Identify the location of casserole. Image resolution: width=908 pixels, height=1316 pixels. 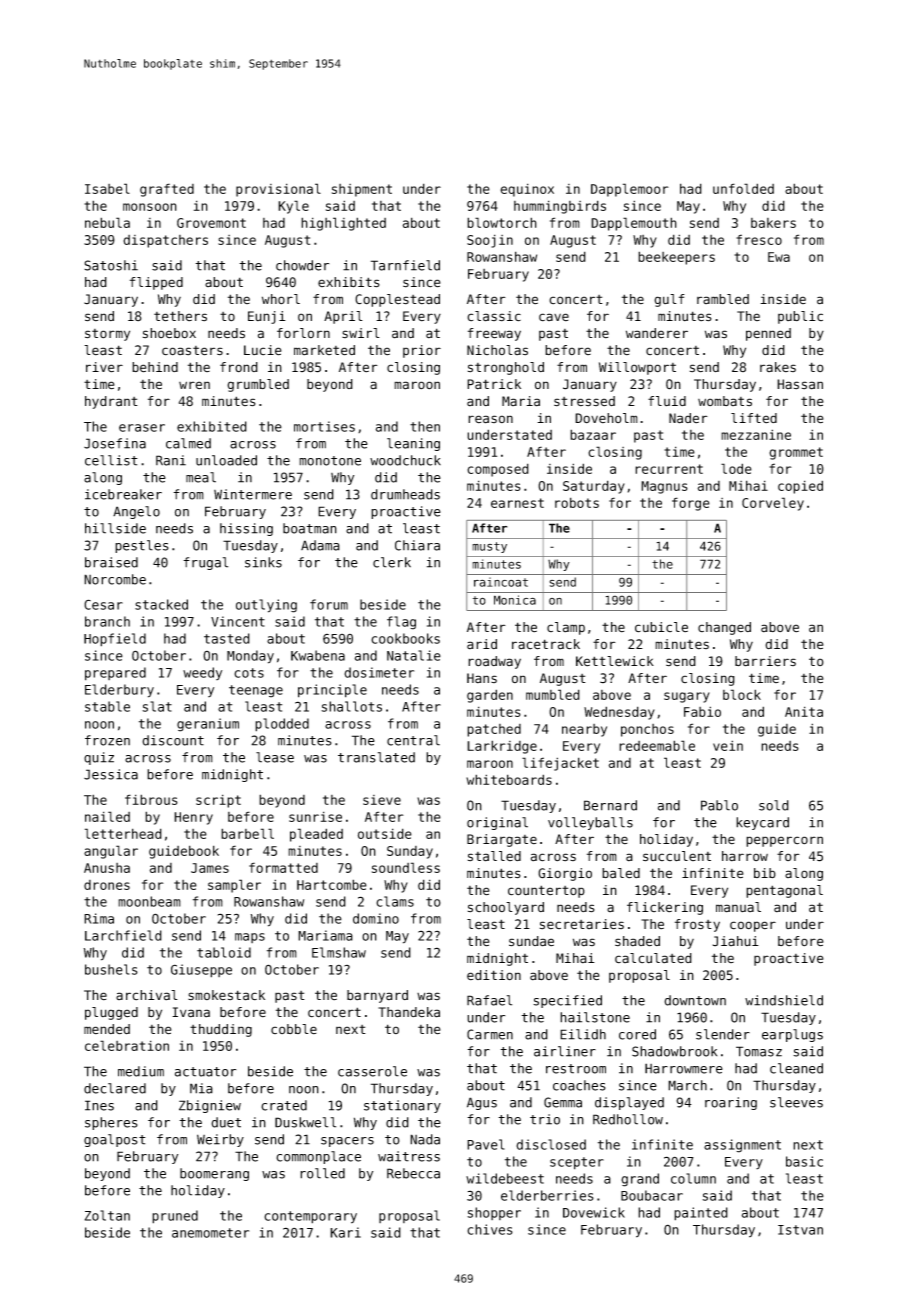
(372, 1071).
